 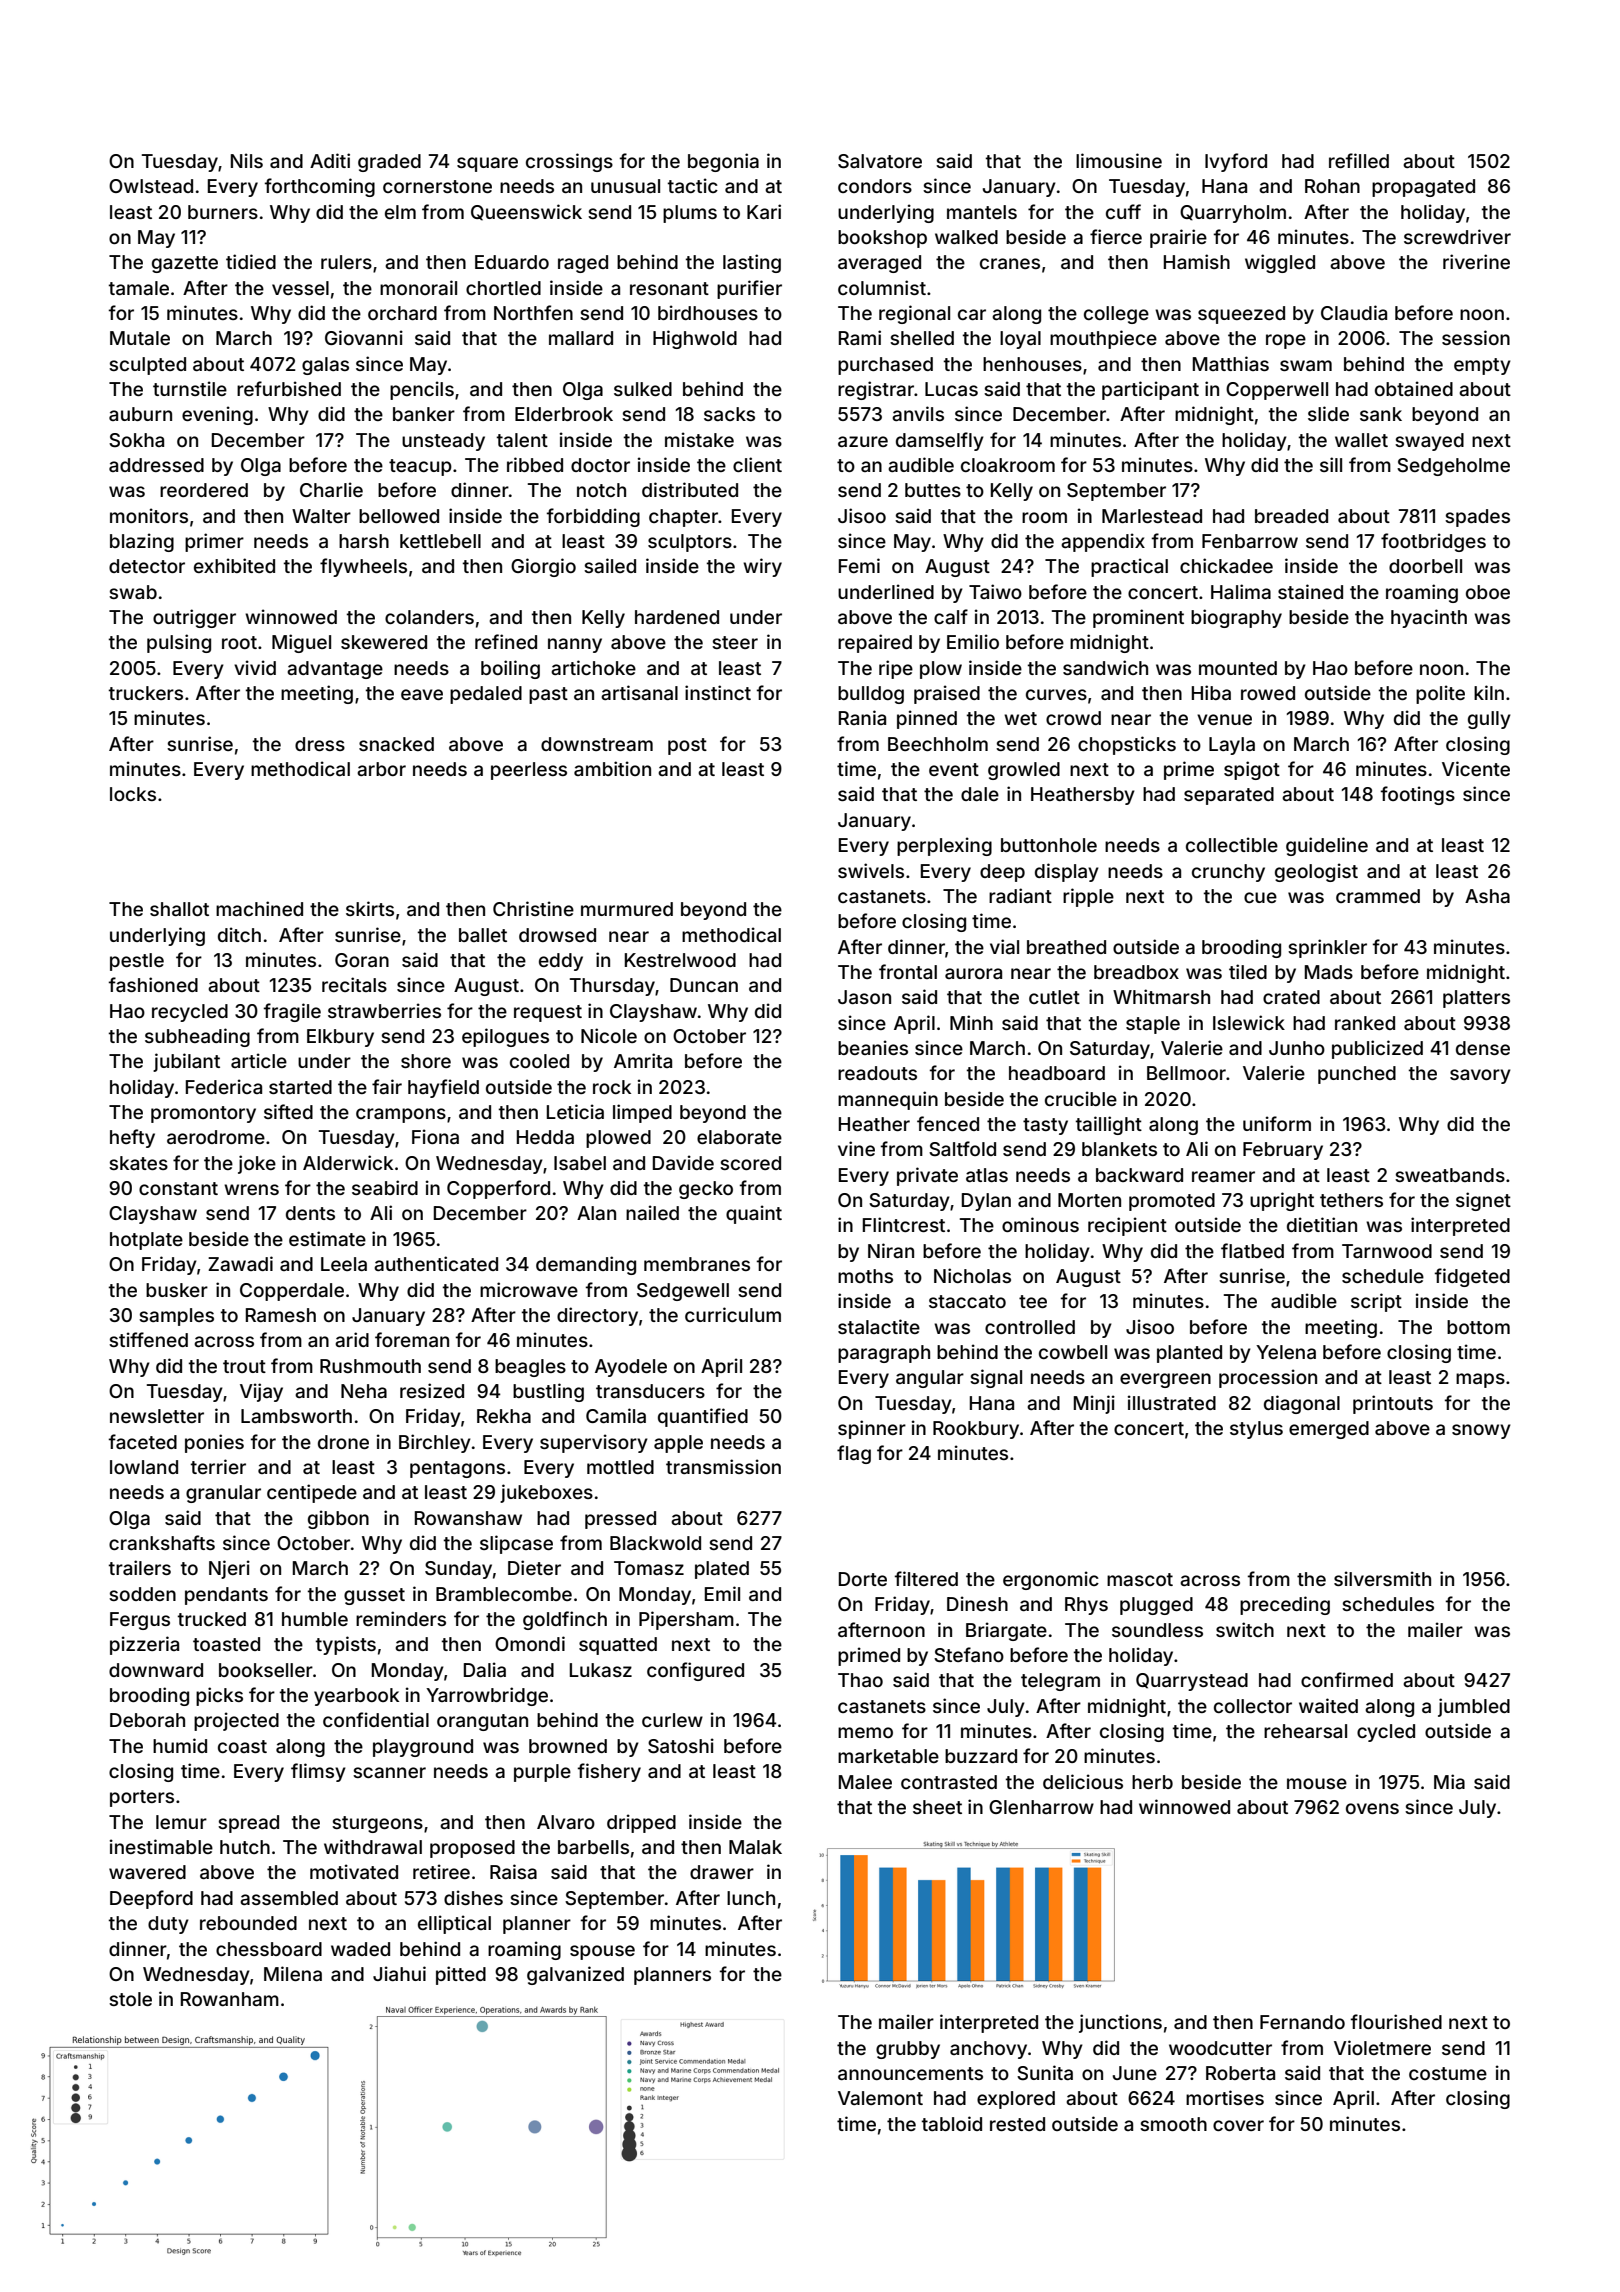 I want to click on Elkbury, so click(x=340, y=1038).
